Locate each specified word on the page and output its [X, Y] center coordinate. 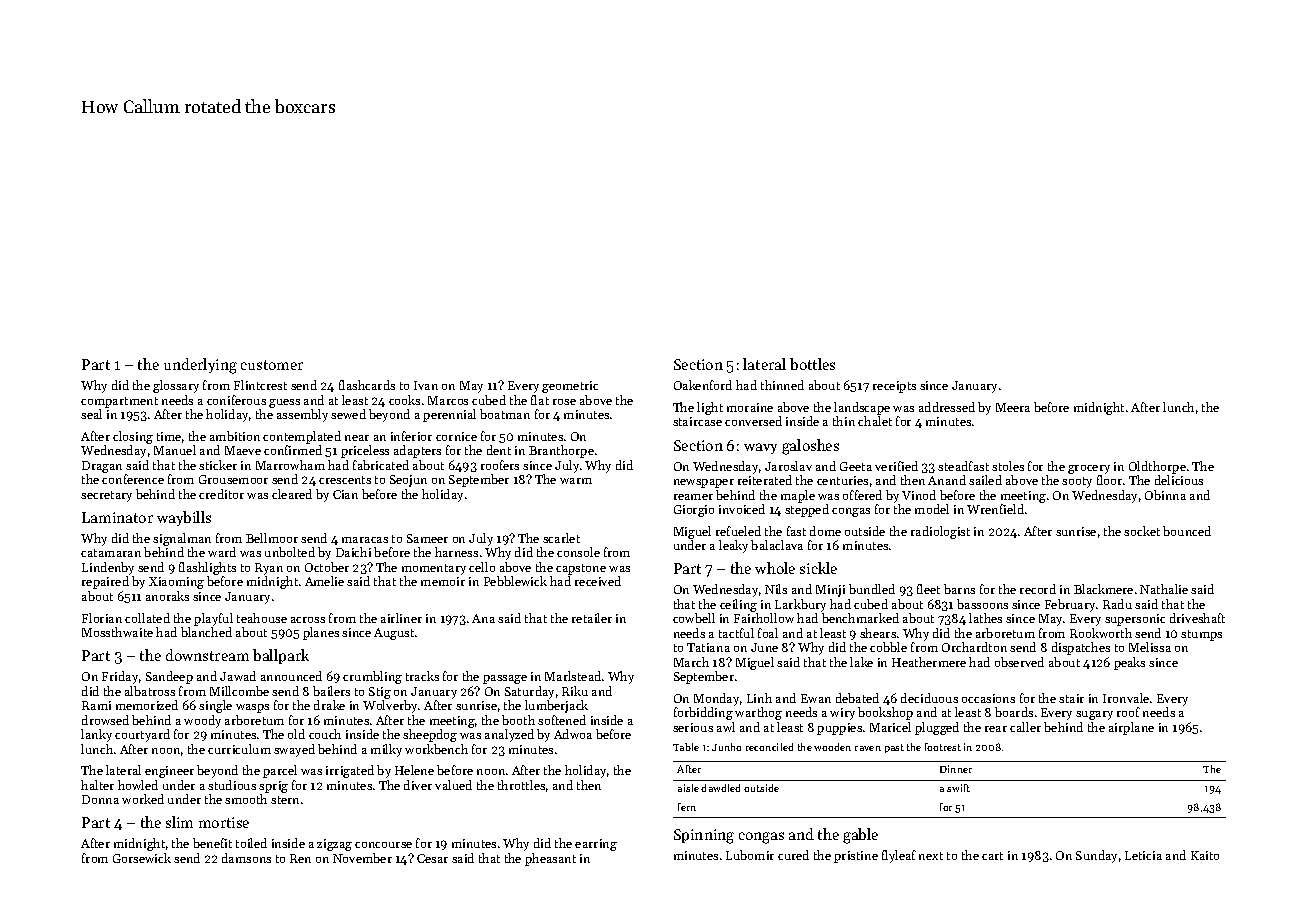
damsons [246, 858]
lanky [96, 735]
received [598, 581]
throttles [521, 785]
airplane [1131, 728]
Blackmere [1103, 589]
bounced [1187, 531]
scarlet [561, 538]
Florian [102, 618]
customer [272, 365]
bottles [812, 364]
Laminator [117, 517]
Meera [1013, 407]
